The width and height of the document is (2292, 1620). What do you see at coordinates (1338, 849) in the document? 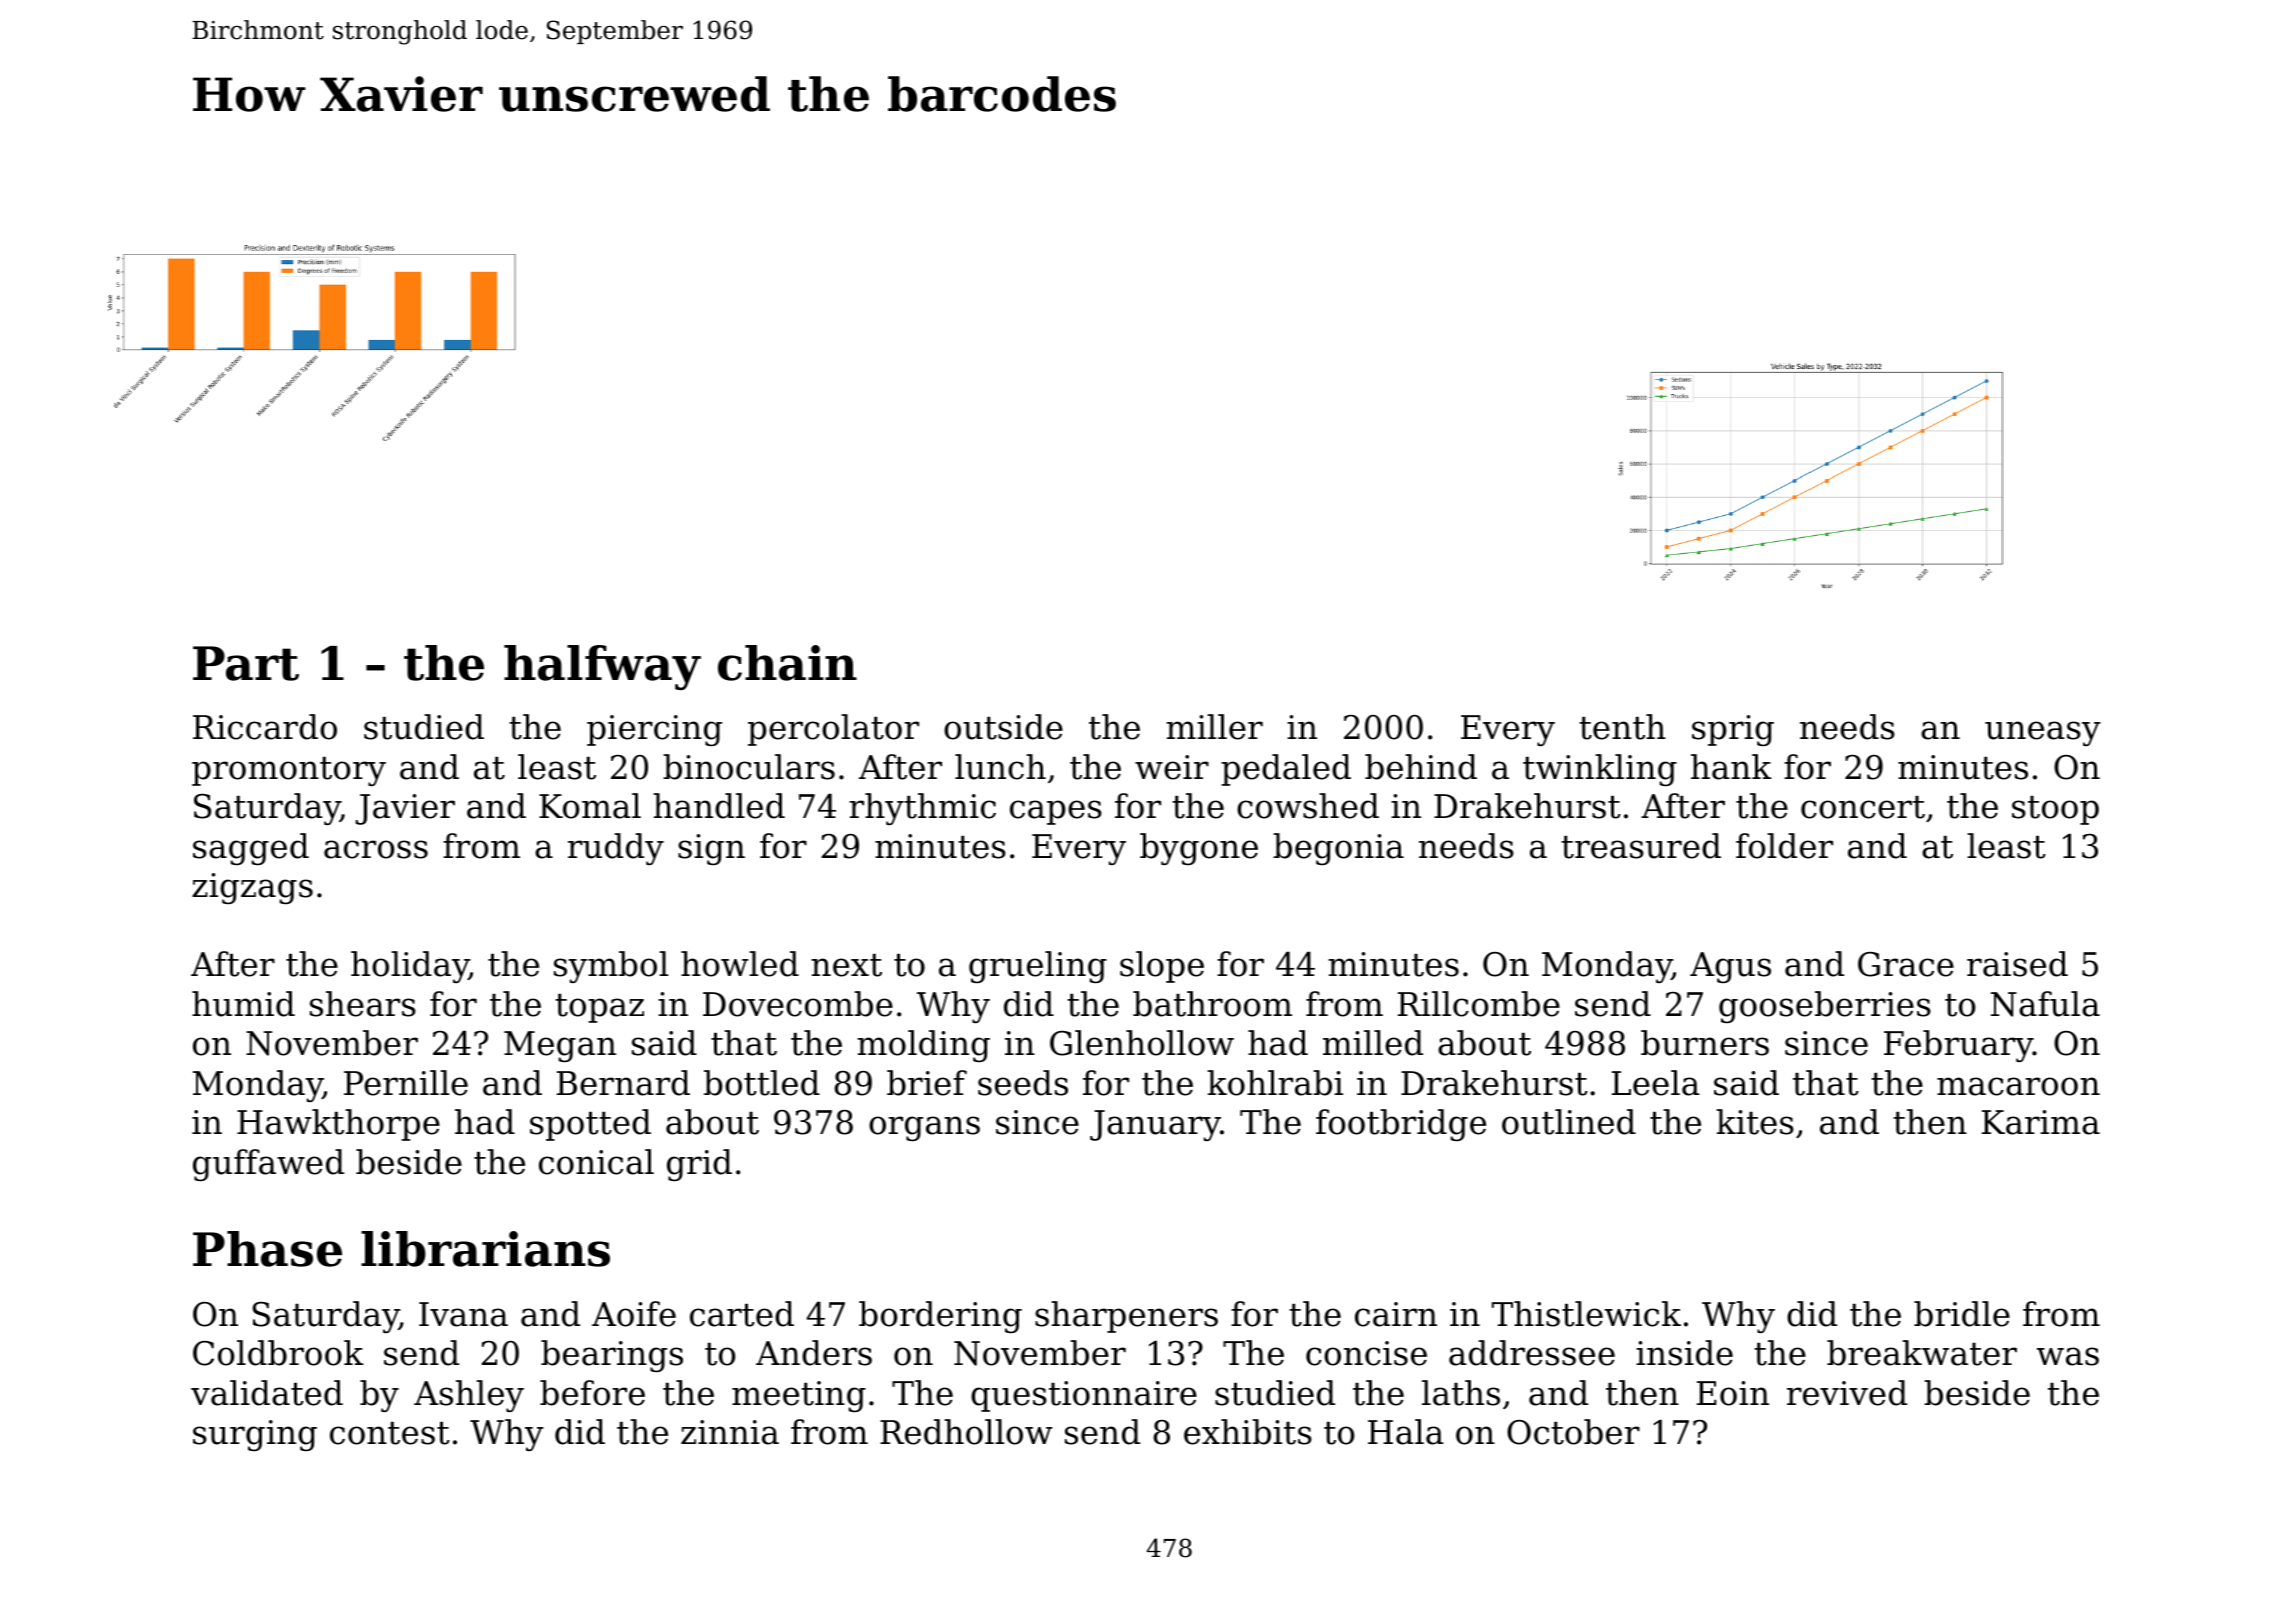
I see `begonia` at bounding box center [1338, 849].
